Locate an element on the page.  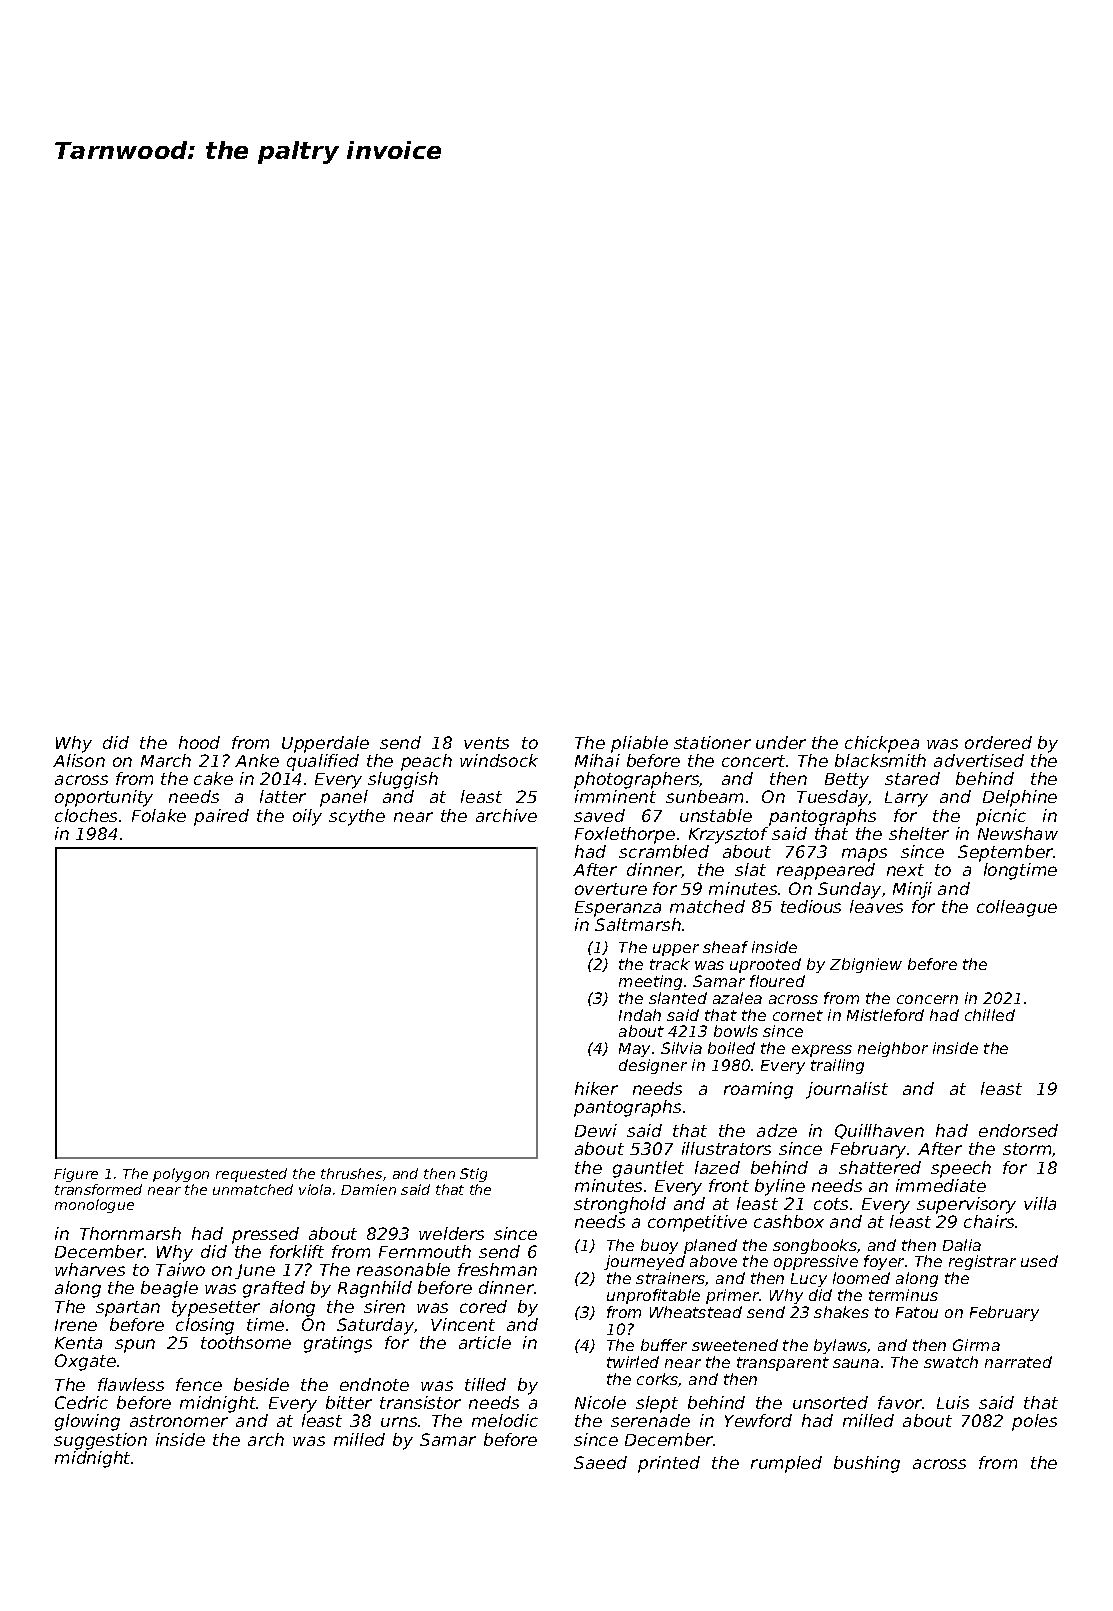
stronghold is located at coordinates (620, 1205).
